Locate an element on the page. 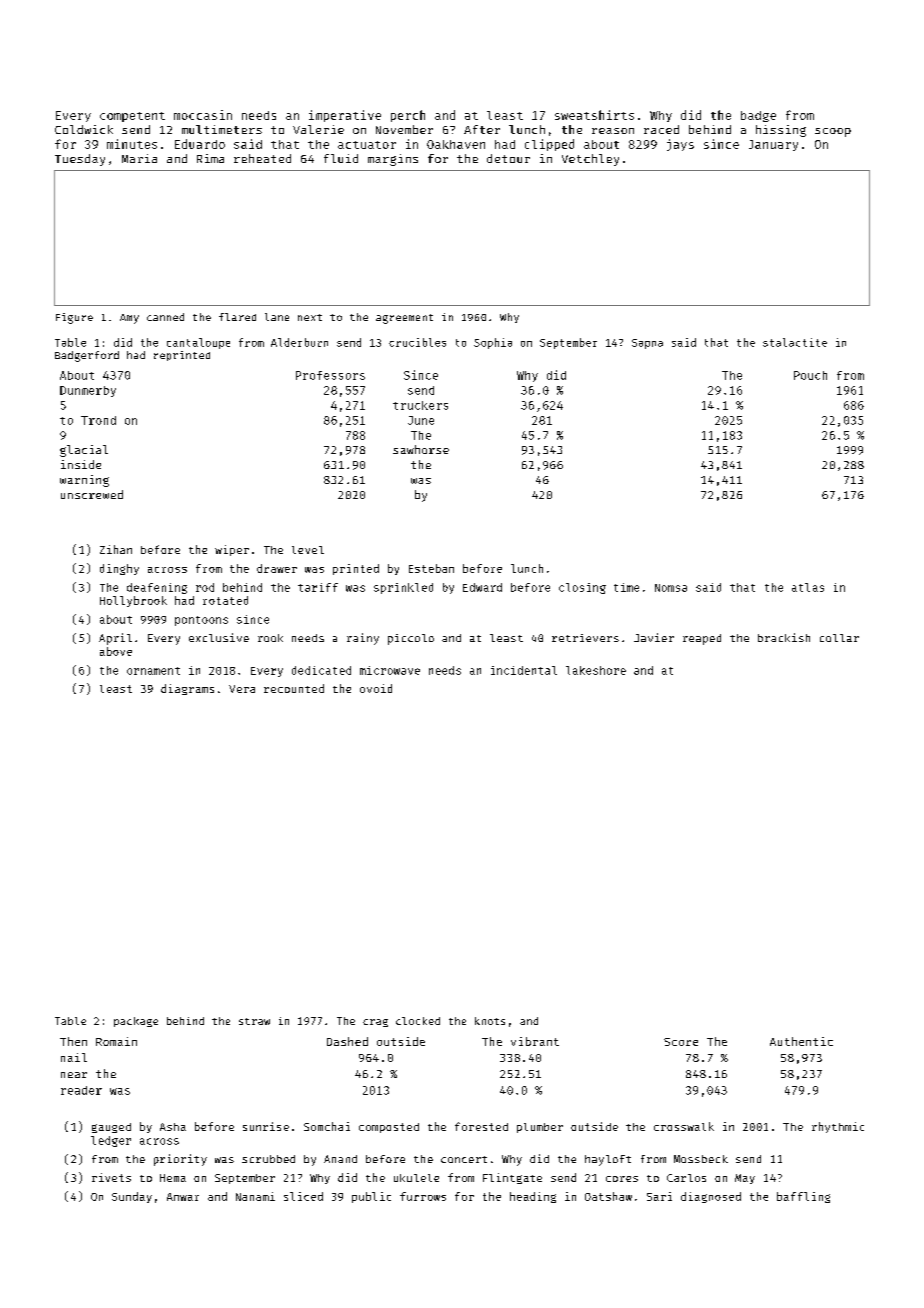 The image size is (924, 1308). Edward is located at coordinates (482, 587).
